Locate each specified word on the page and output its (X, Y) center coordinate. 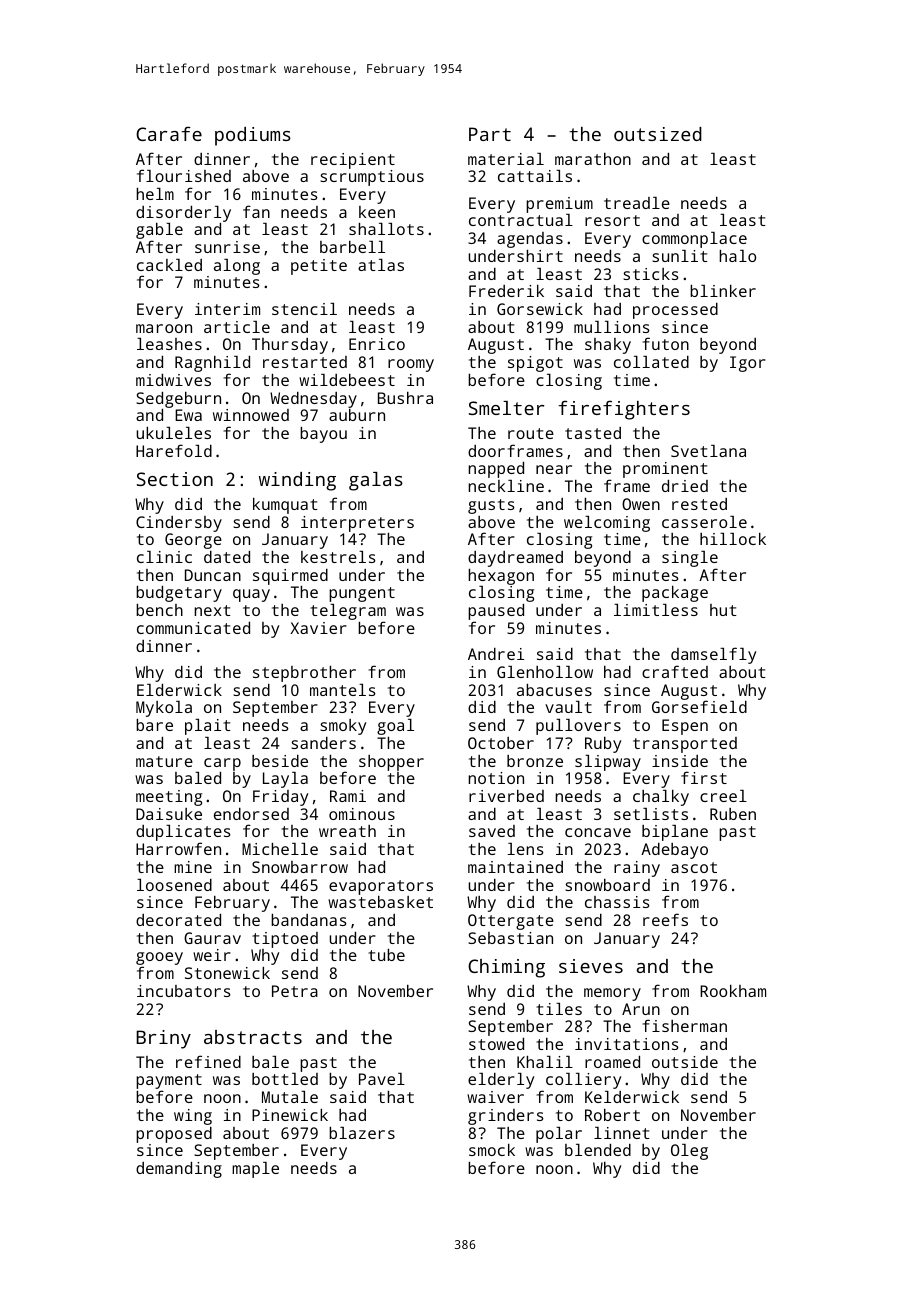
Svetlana (708, 451)
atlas (381, 265)
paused (496, 612)
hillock (733, 539)
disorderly (183, 214)
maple (255, 1170)
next (212, 610)
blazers (362, 1133)
